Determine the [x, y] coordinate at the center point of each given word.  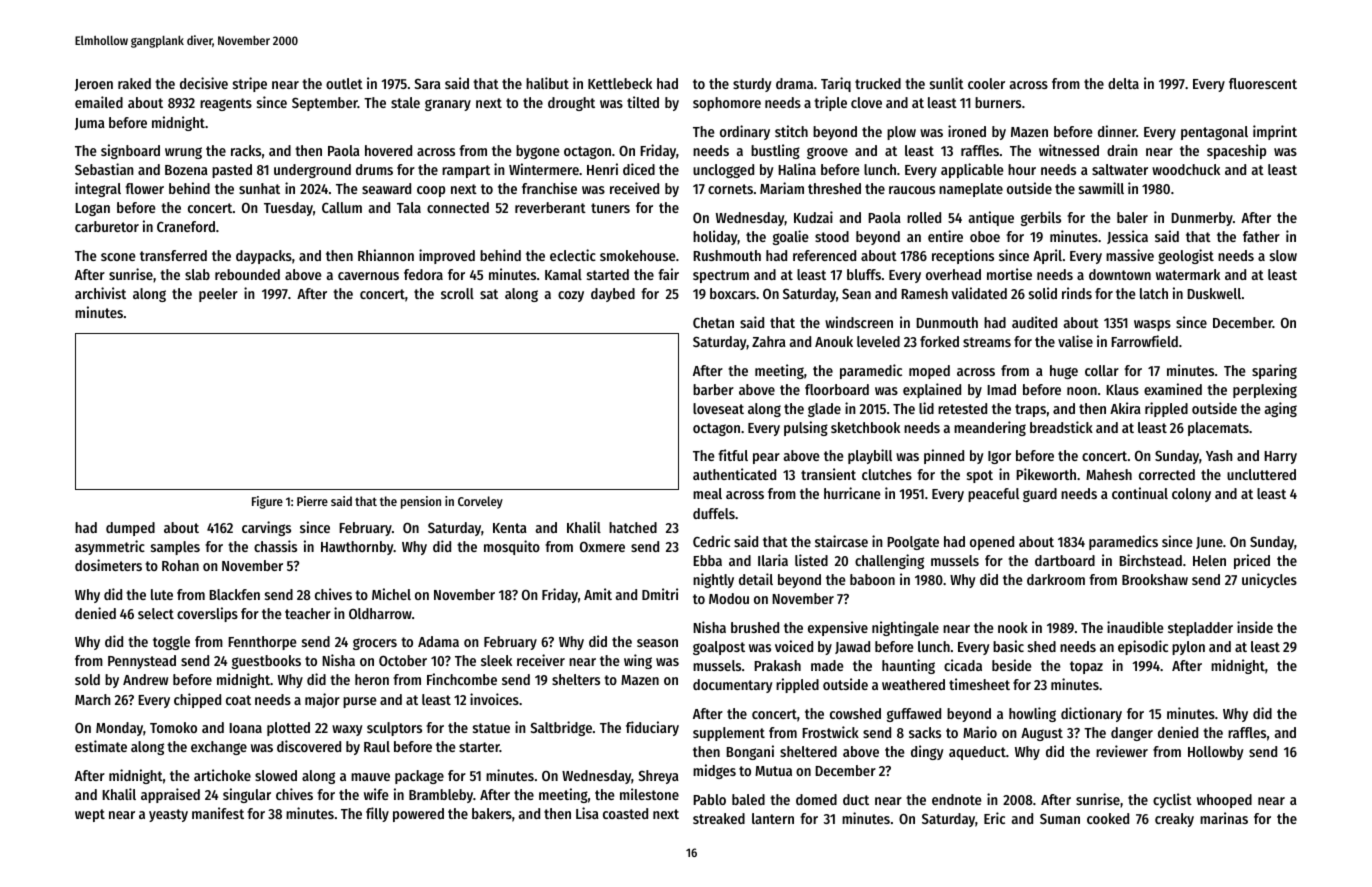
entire [945, 236]
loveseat [718, 408]
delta [1123, 83]
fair [668, 274]
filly [377, 814]
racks [246, 150]
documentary [733, 686]
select [156, 613]
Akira [1125, 408]
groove [827, 153]
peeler [218, 295]
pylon [1188, 648]
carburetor [107, 226]
